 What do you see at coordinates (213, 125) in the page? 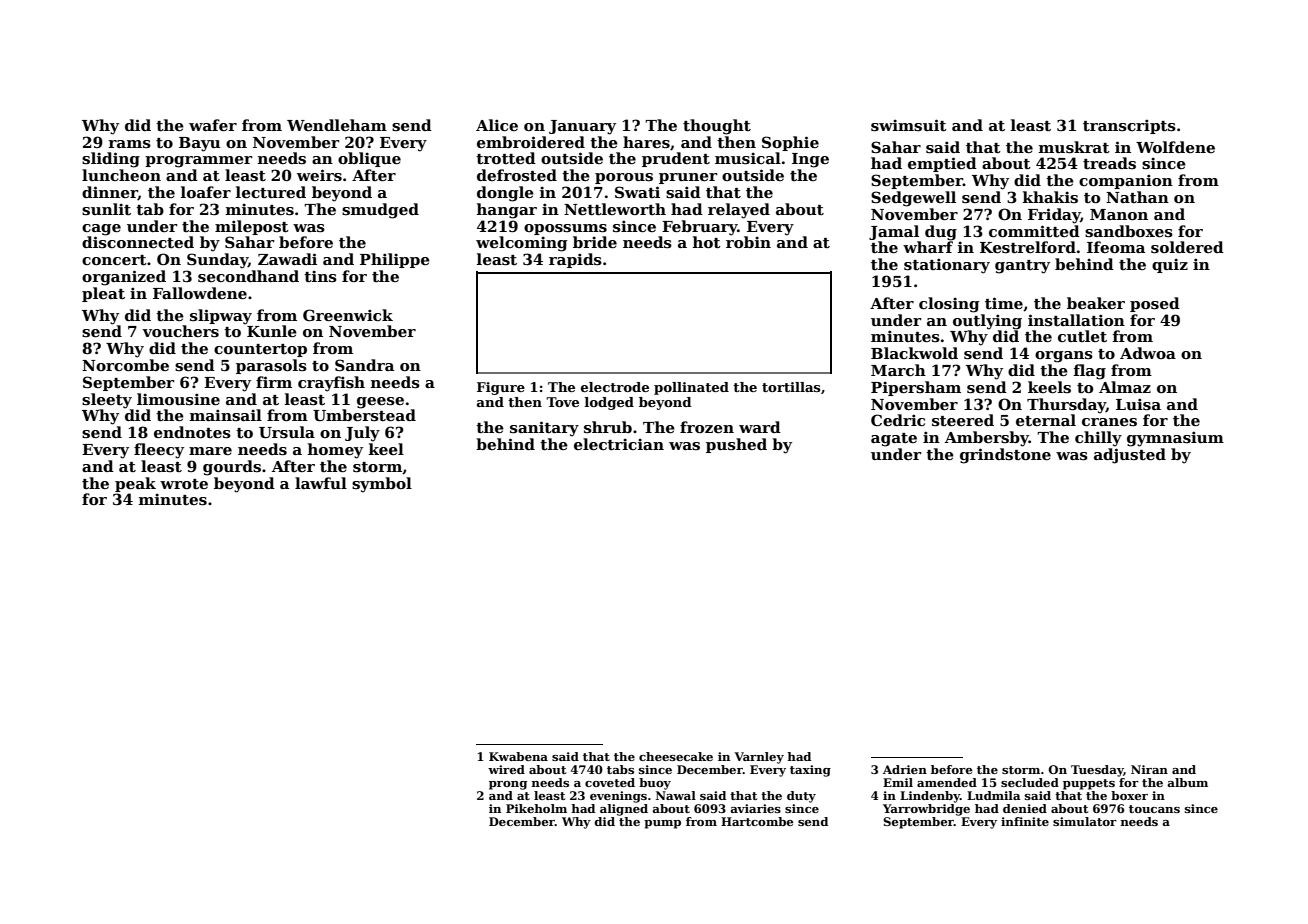
I see `wafer` at bounding box center [213, 125].
